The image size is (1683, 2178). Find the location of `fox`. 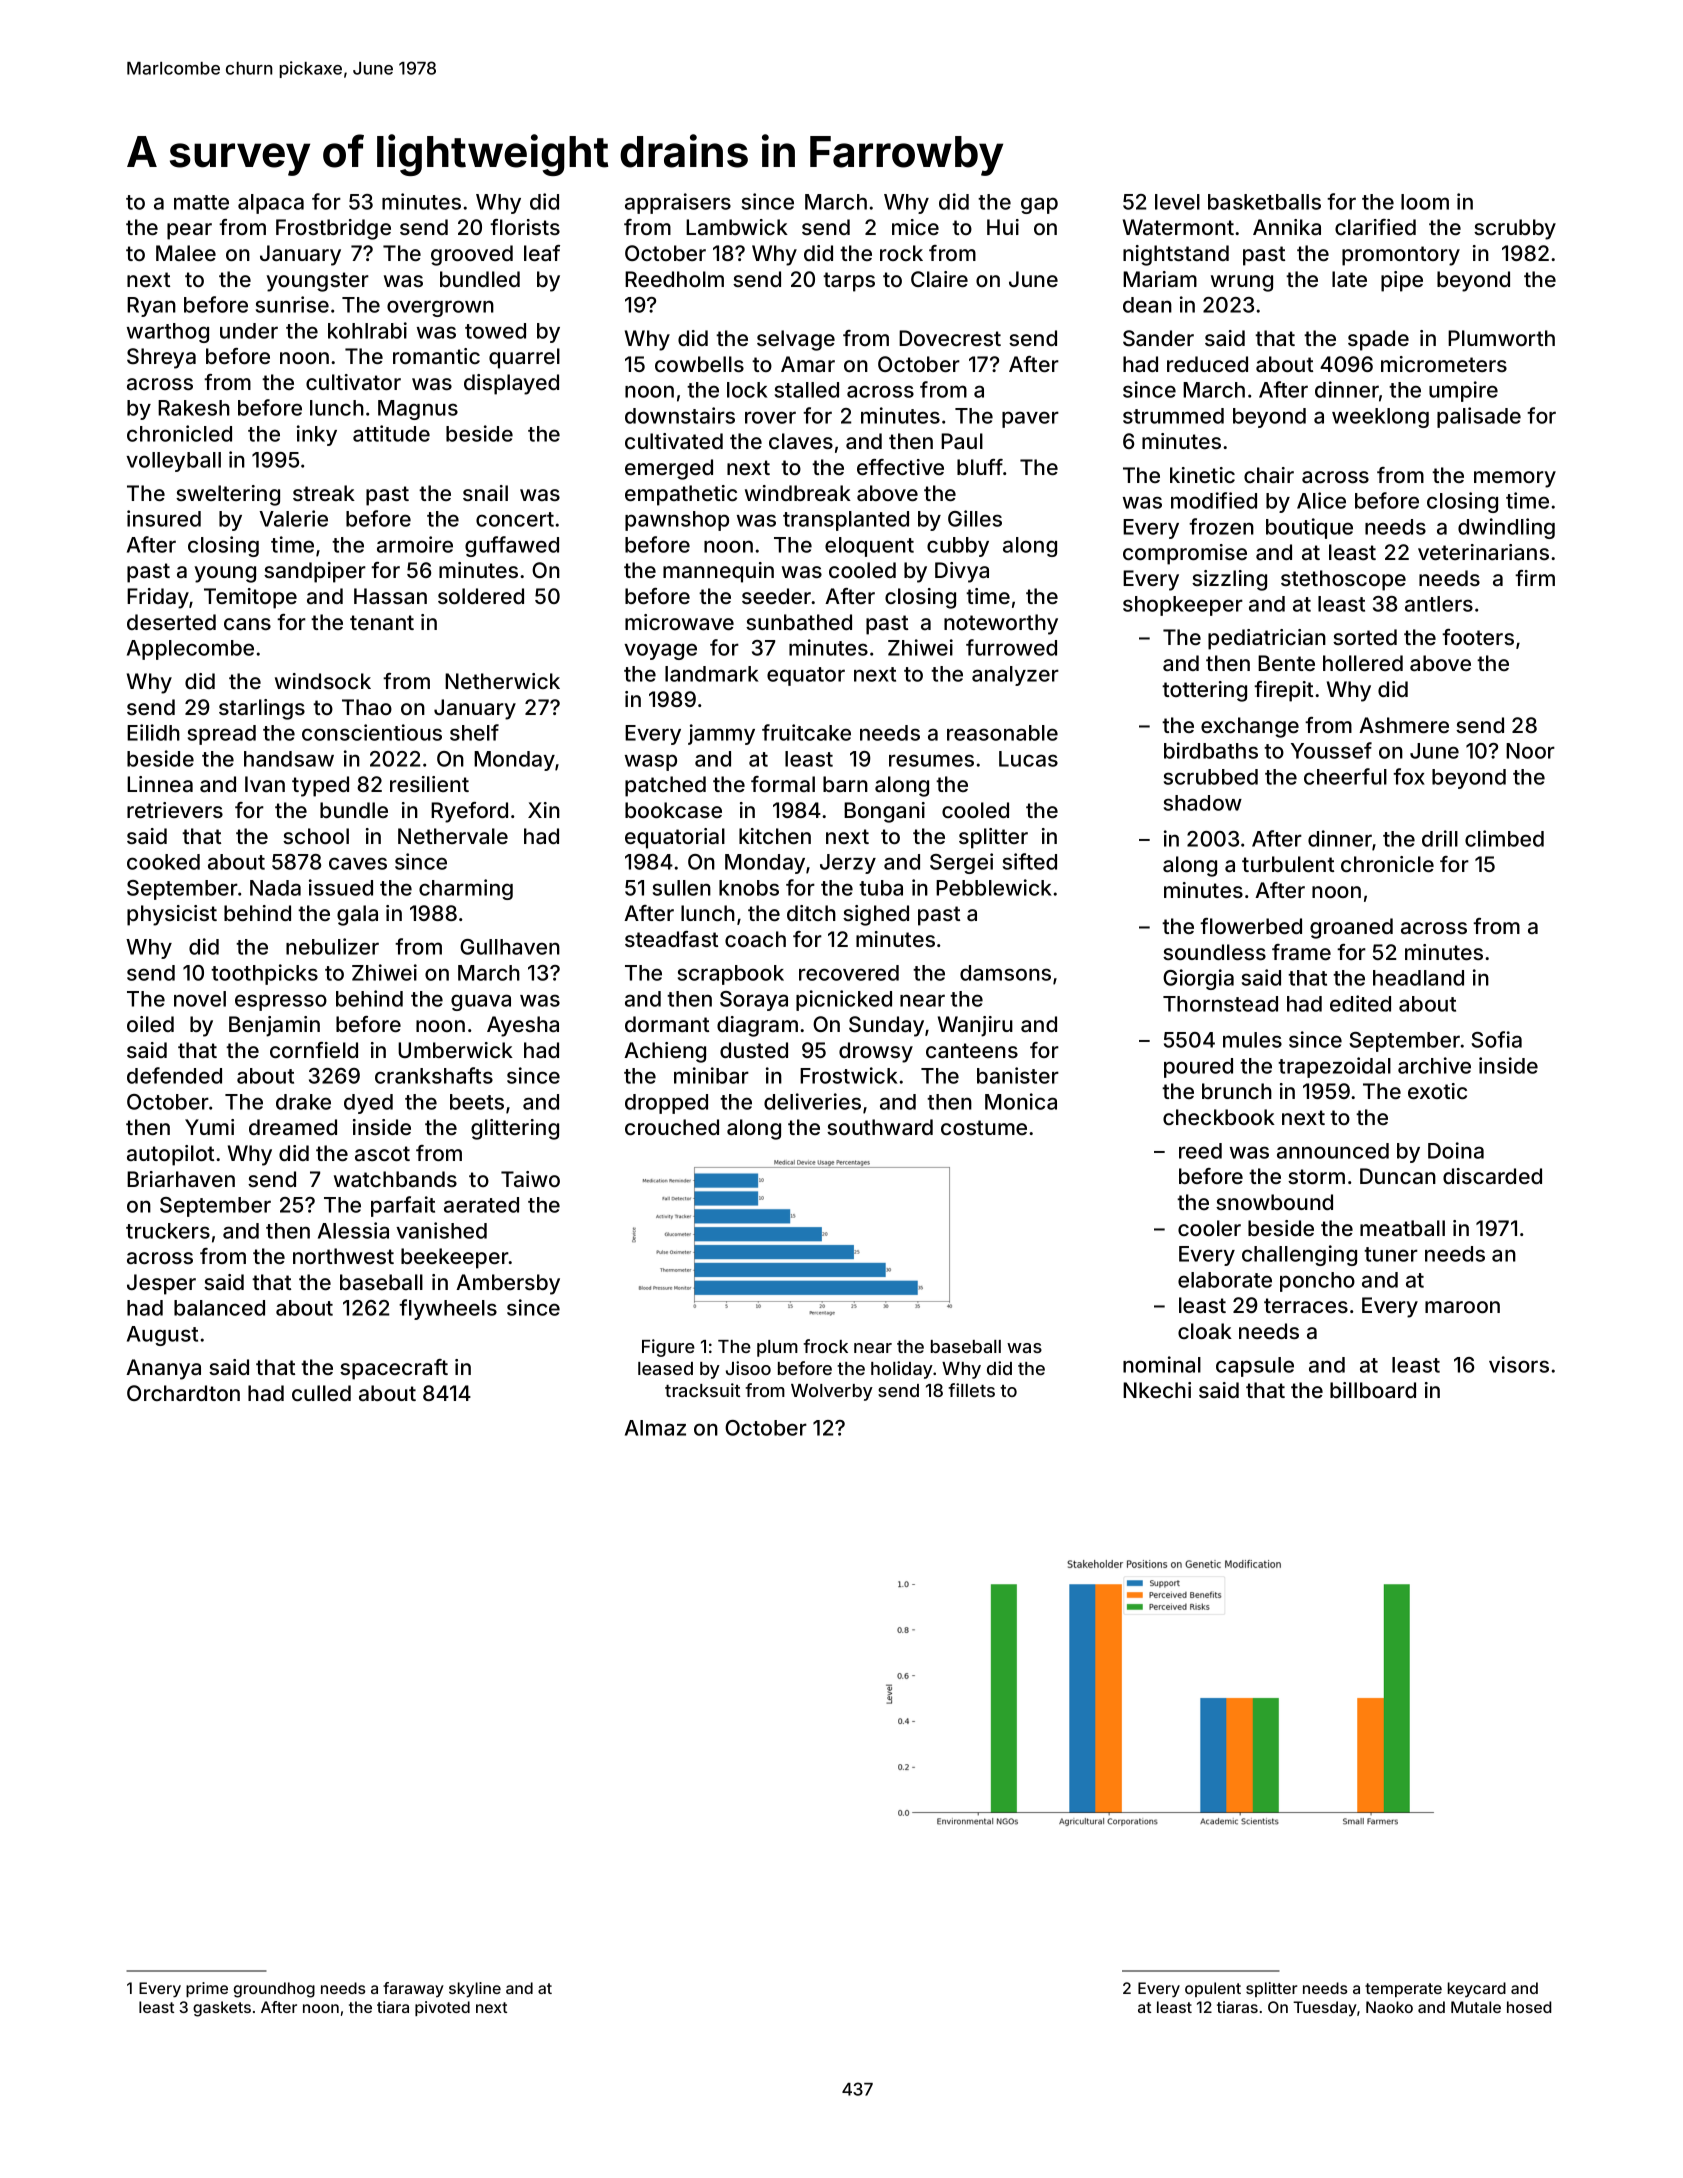

fox is located at coordinates (1409, 776).
